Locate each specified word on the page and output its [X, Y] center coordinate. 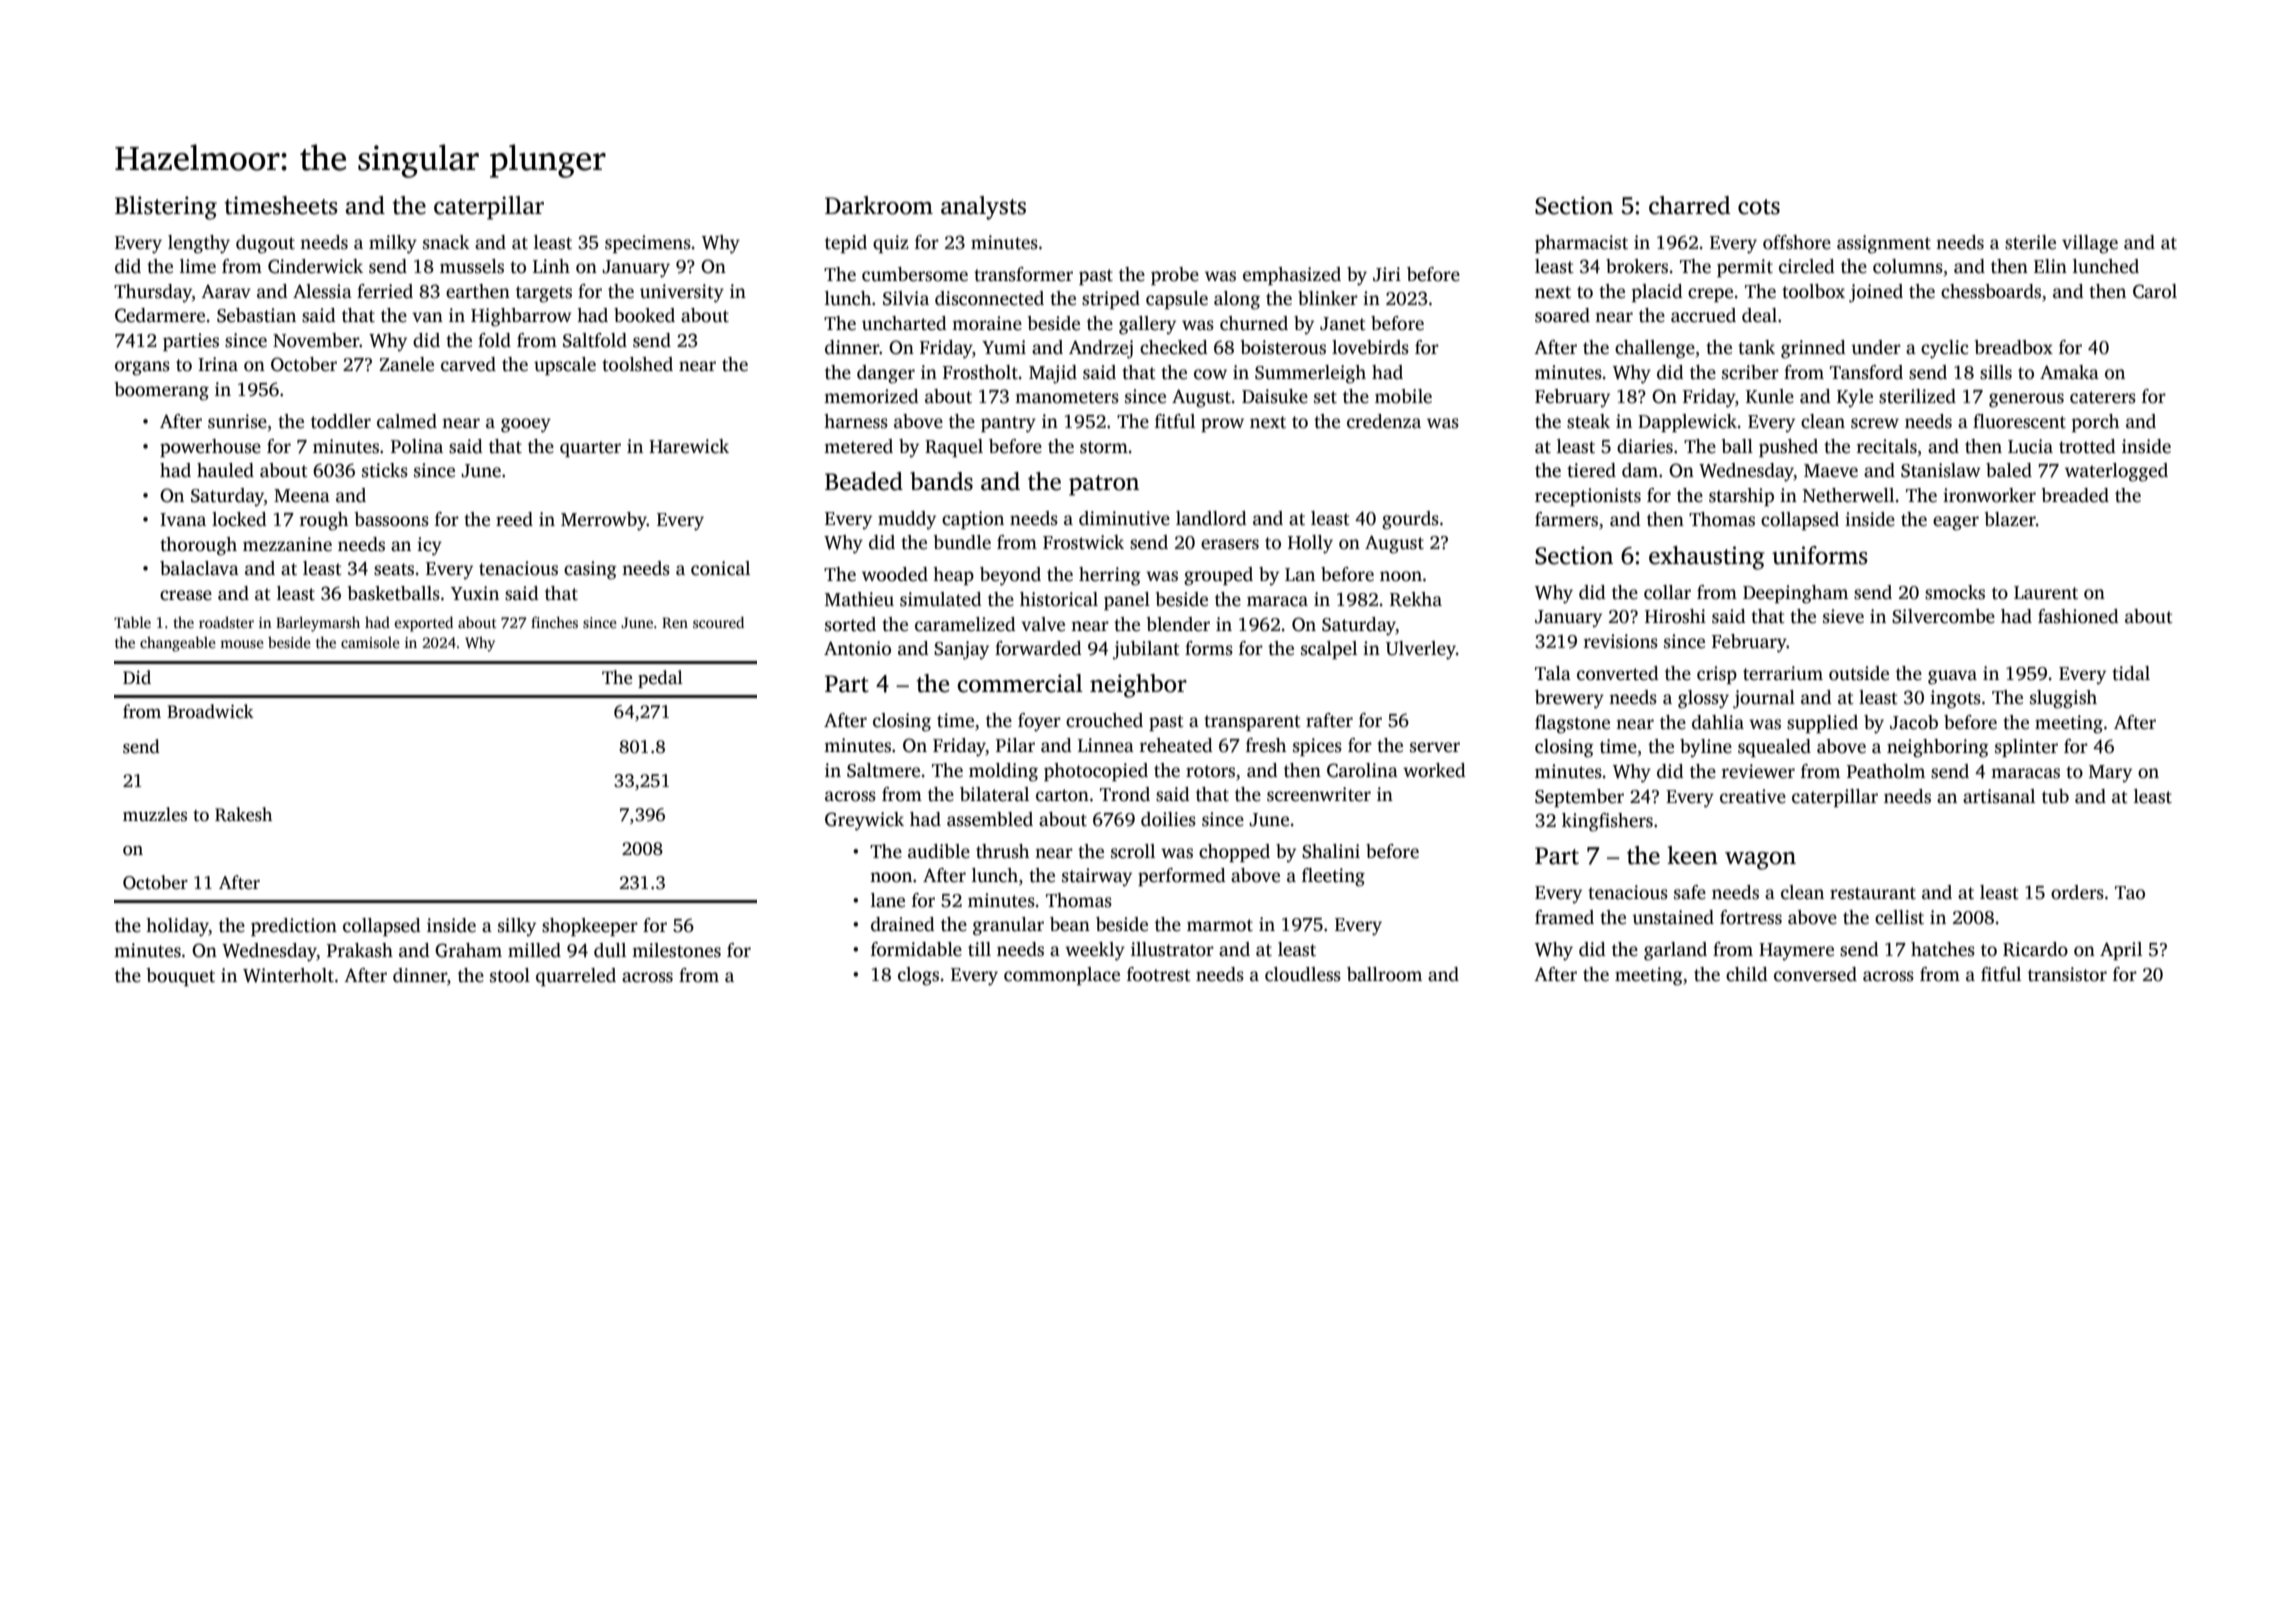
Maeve [1831, 471]
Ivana [183, 520]
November [316, 340]
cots [1759, 207]
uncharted [904, 323]
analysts [983, 208]
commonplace [1062, 976]
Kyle [1855, 398]
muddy [907, 520]
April [2121, 951]
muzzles [155, 814]
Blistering [166, 208]
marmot [1220, 925]
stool [510, 975]
